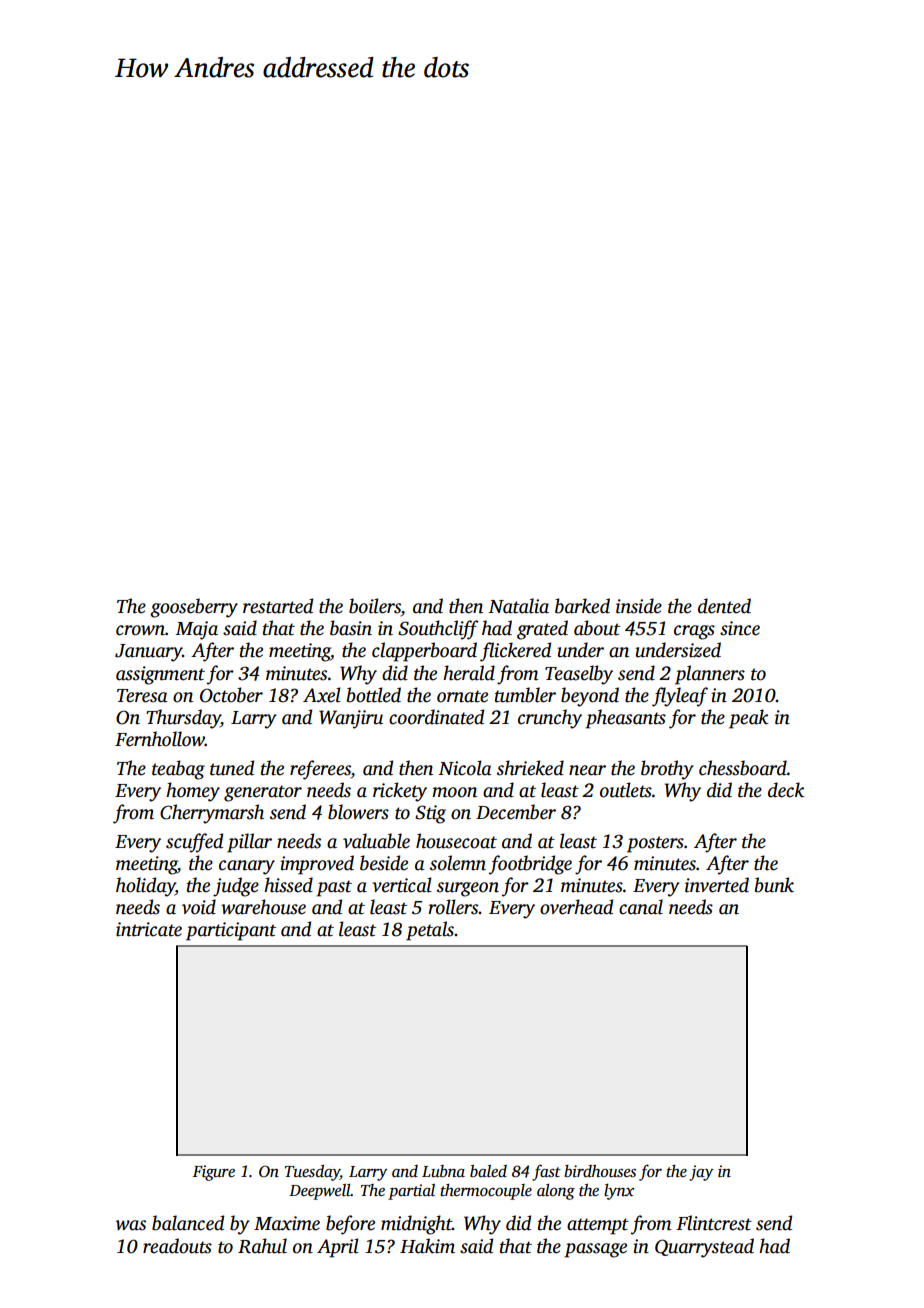  I want to click on Southcliff, so click(438, 630).
